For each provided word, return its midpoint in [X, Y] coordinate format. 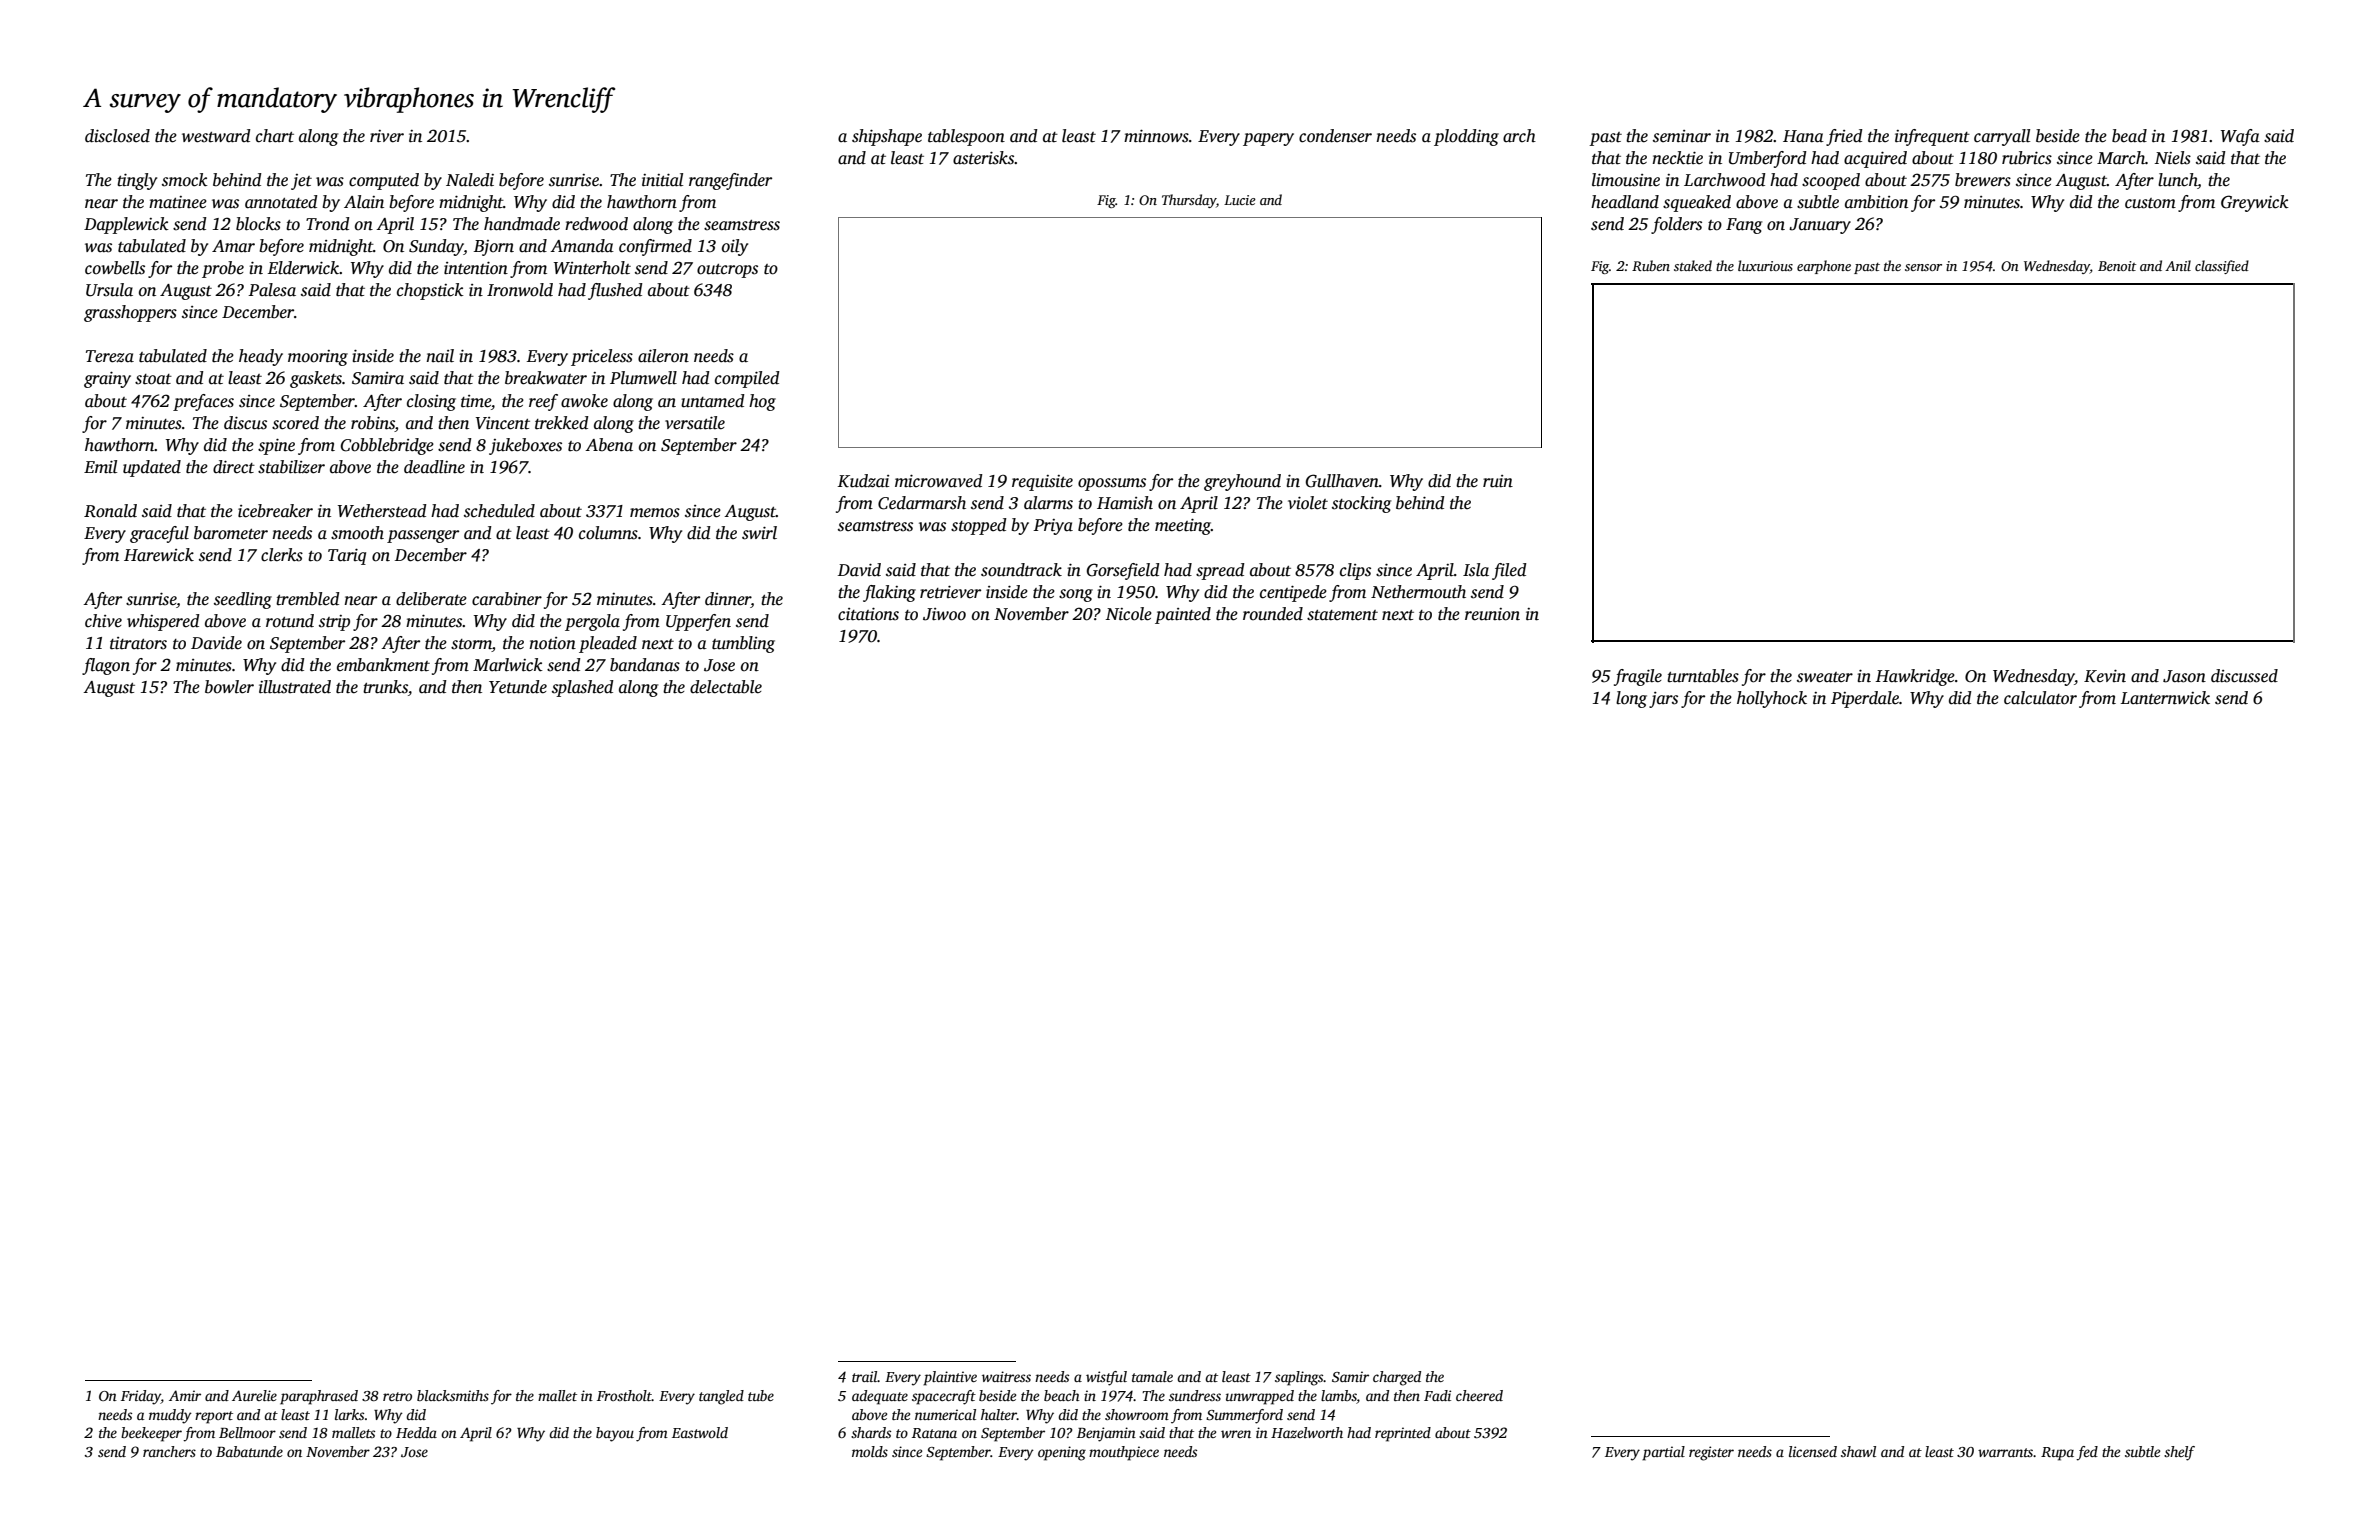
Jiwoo [944, 614]
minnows [1156, 136]
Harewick [159, 555]
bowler [229, 687]
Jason [2184, 676]
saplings [1299, 1378]
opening [1062, 1453]
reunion [1492, 614]
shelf [2179, 1453]
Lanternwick [2165, 698]
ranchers [169, 1451]
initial [662, 180]
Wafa [2240, 137]
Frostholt [624, 1395]
